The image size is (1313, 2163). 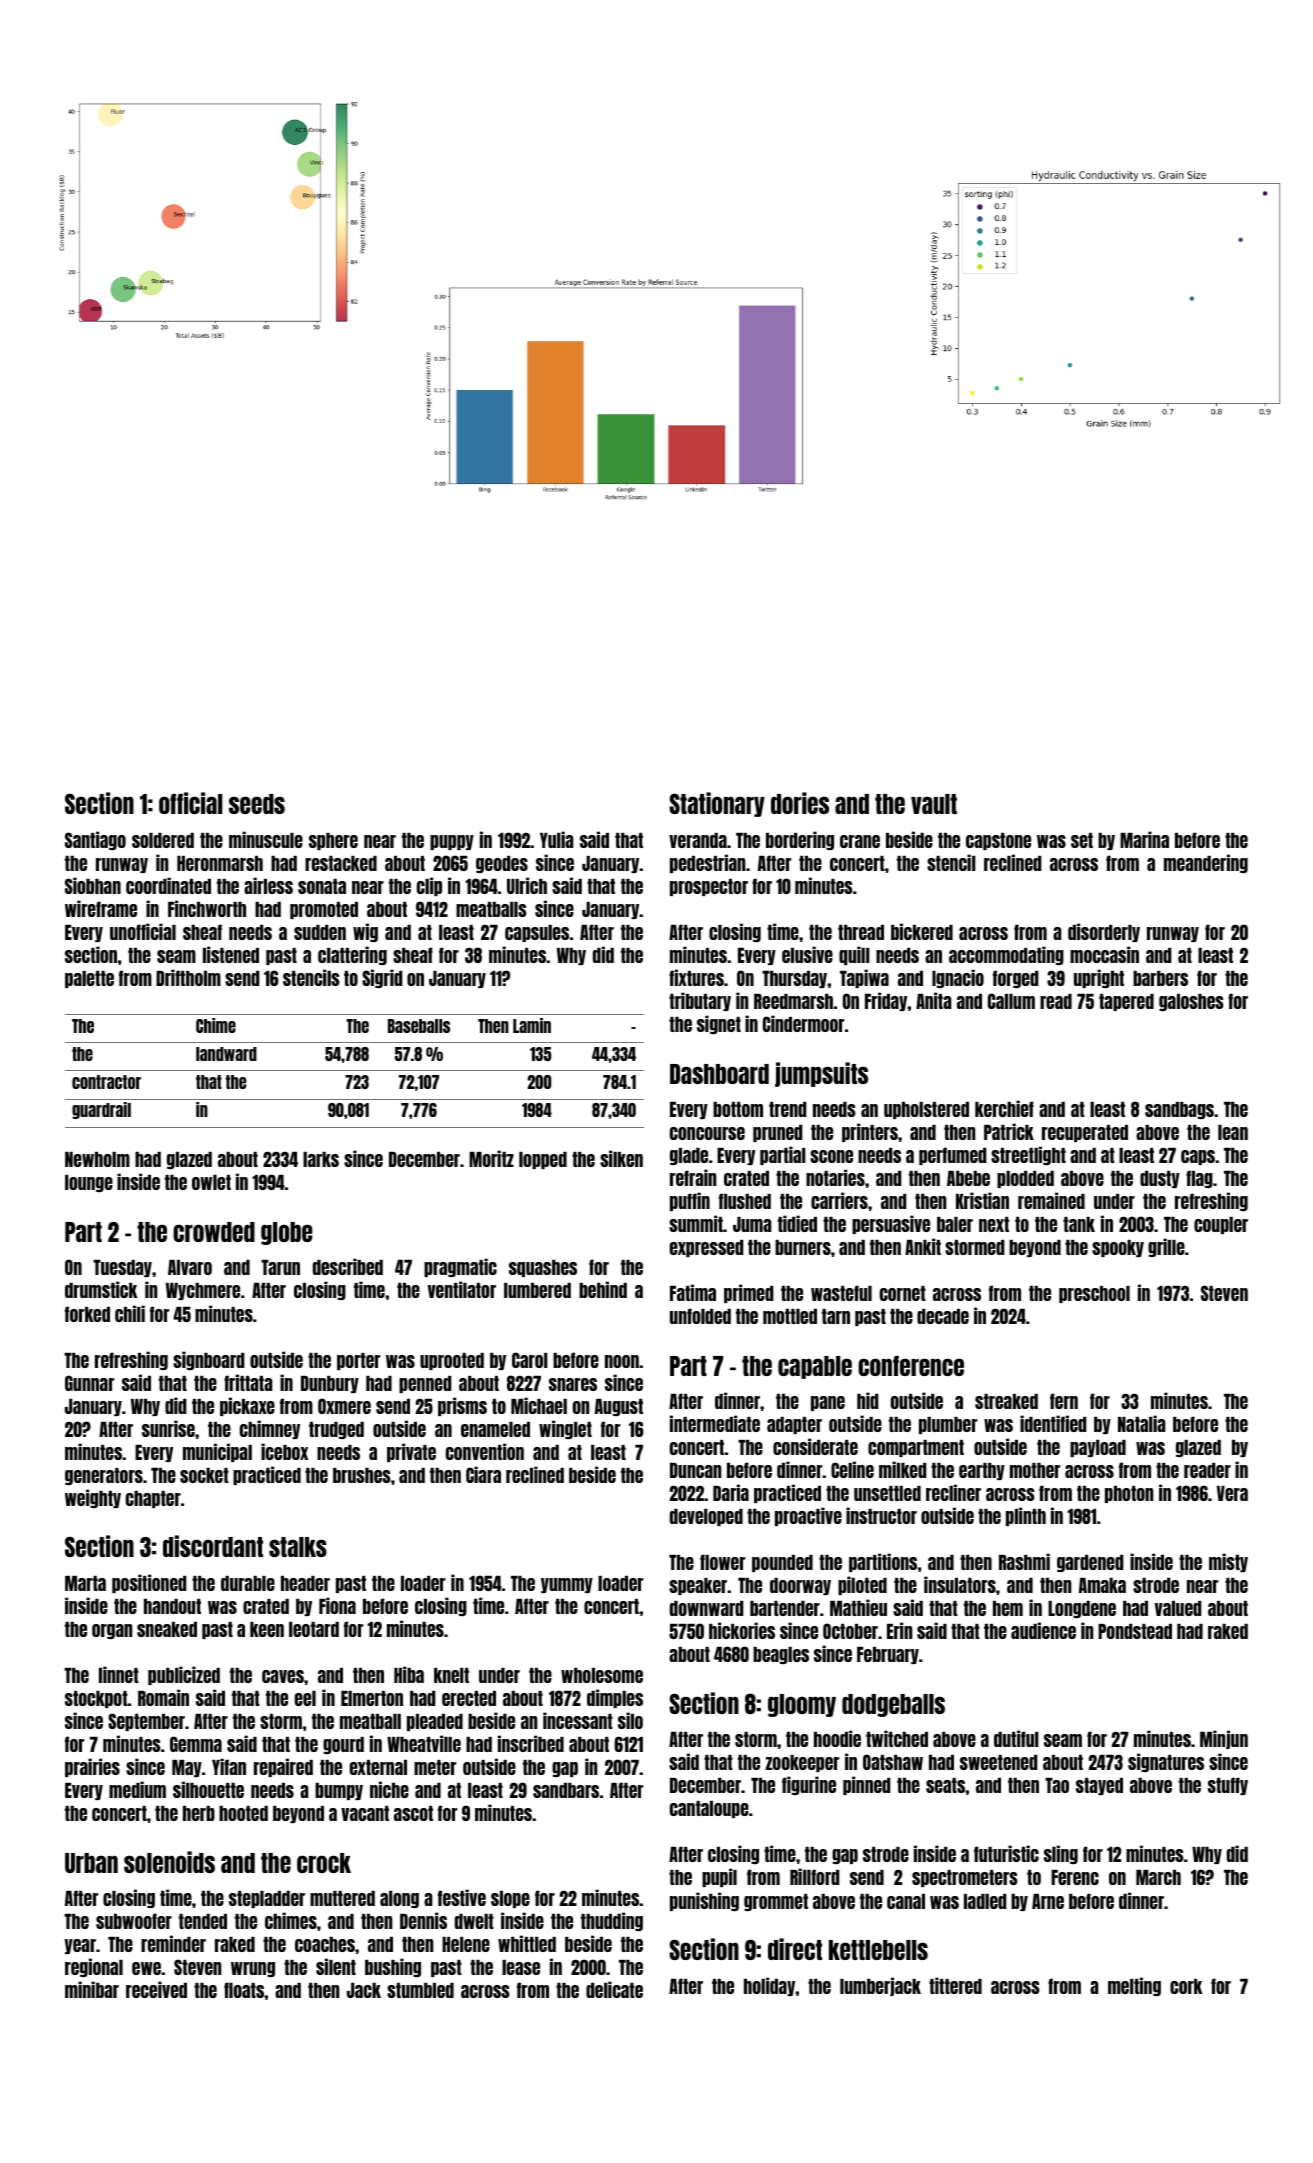 What do you see at coordinates (257, 804) in the document?
I see `seeds` at bounding box center [257, 804].
